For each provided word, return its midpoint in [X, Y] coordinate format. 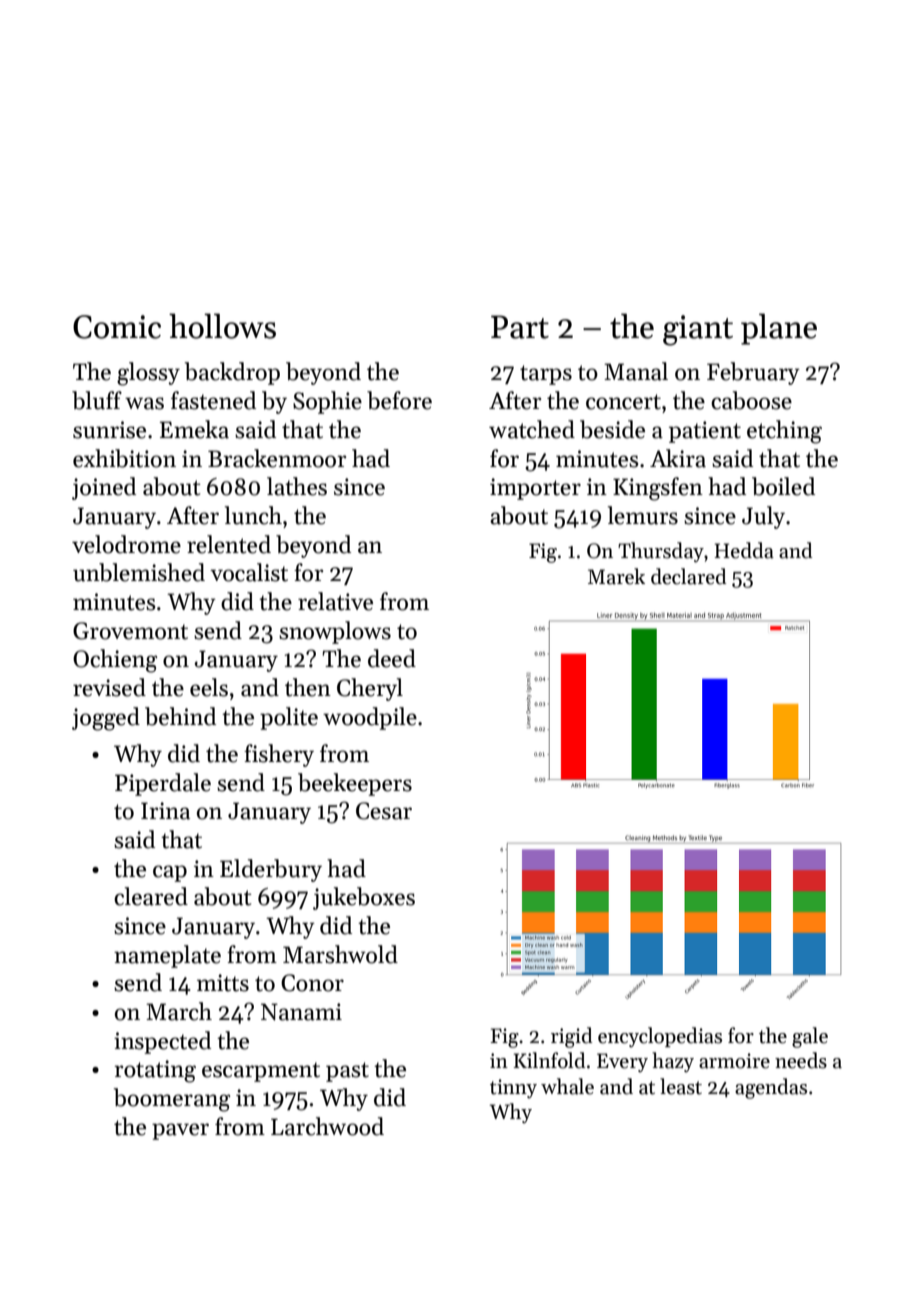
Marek [616, 576]
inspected [162, 1042]
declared [689, 576]
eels [209, 687]
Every [622, 1062]
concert [623, 402]
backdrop [232, 373]
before [399, 400]
